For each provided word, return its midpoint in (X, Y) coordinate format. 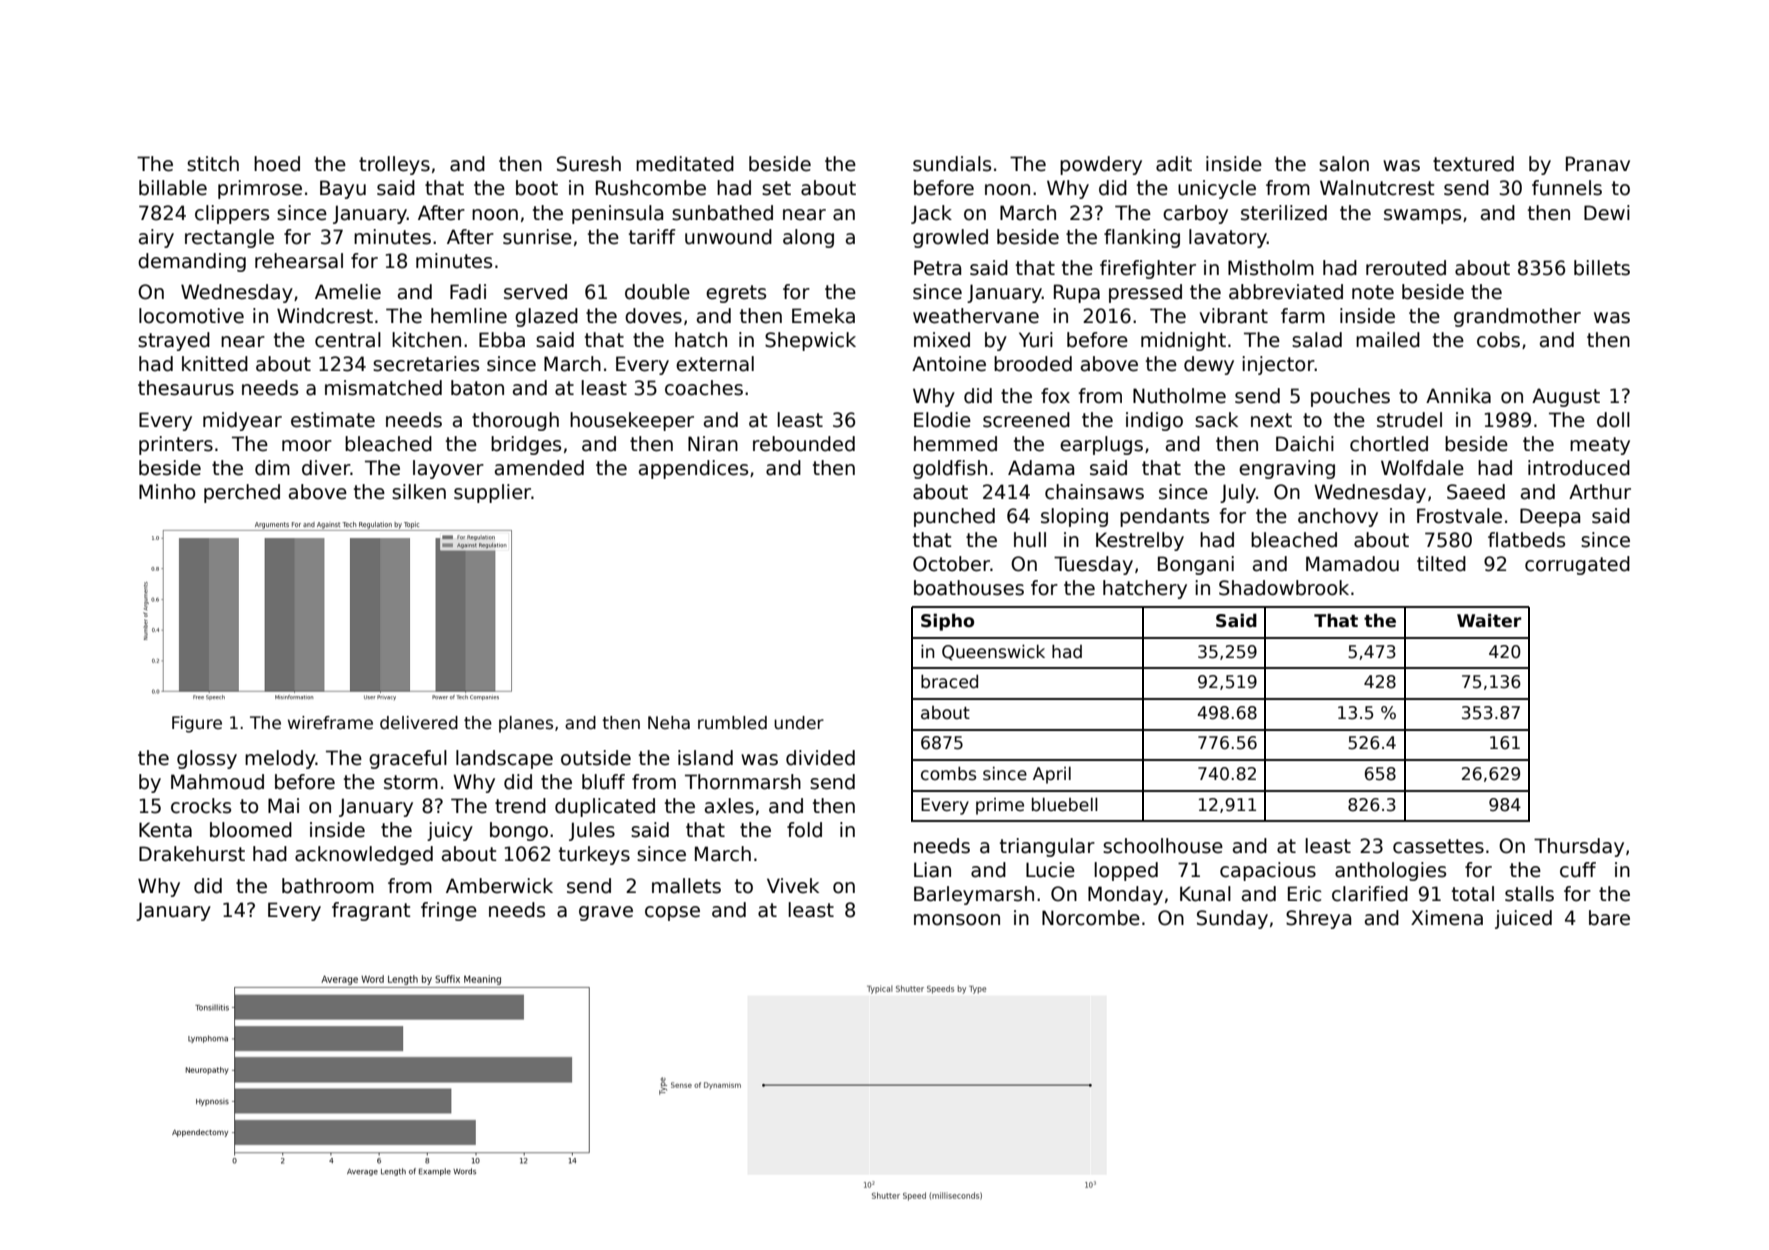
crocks (201, 806)
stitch (213, 164)
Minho (167, 492)
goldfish (950, 469)
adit (1174, 164)
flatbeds (1526, 540)
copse (672, 913)
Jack (931, 214)
